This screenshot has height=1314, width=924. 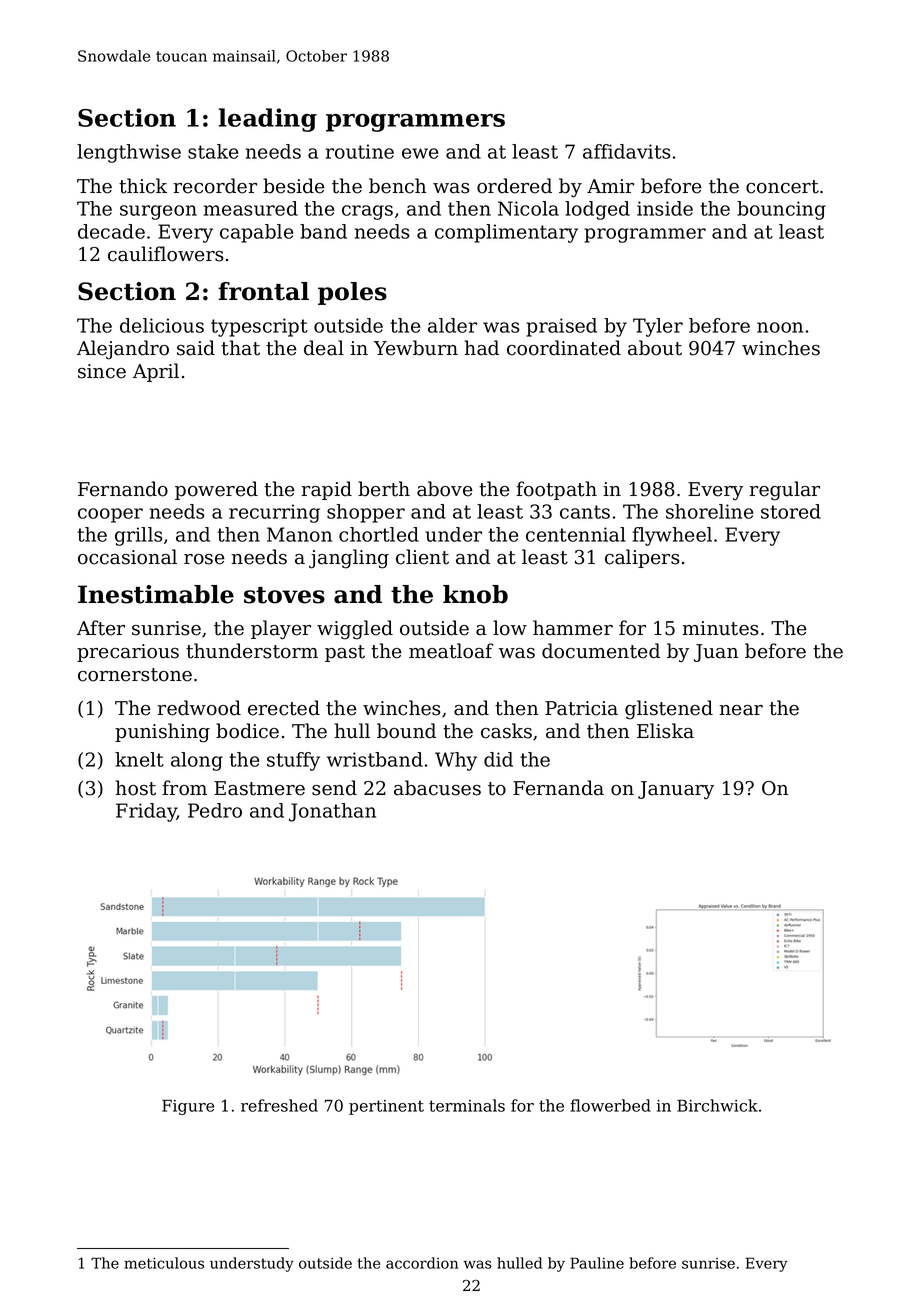 What do you see at coordinates (386, 1107) in the screenshot?
I see `pertinent` at bounding box center [386, 1107].
